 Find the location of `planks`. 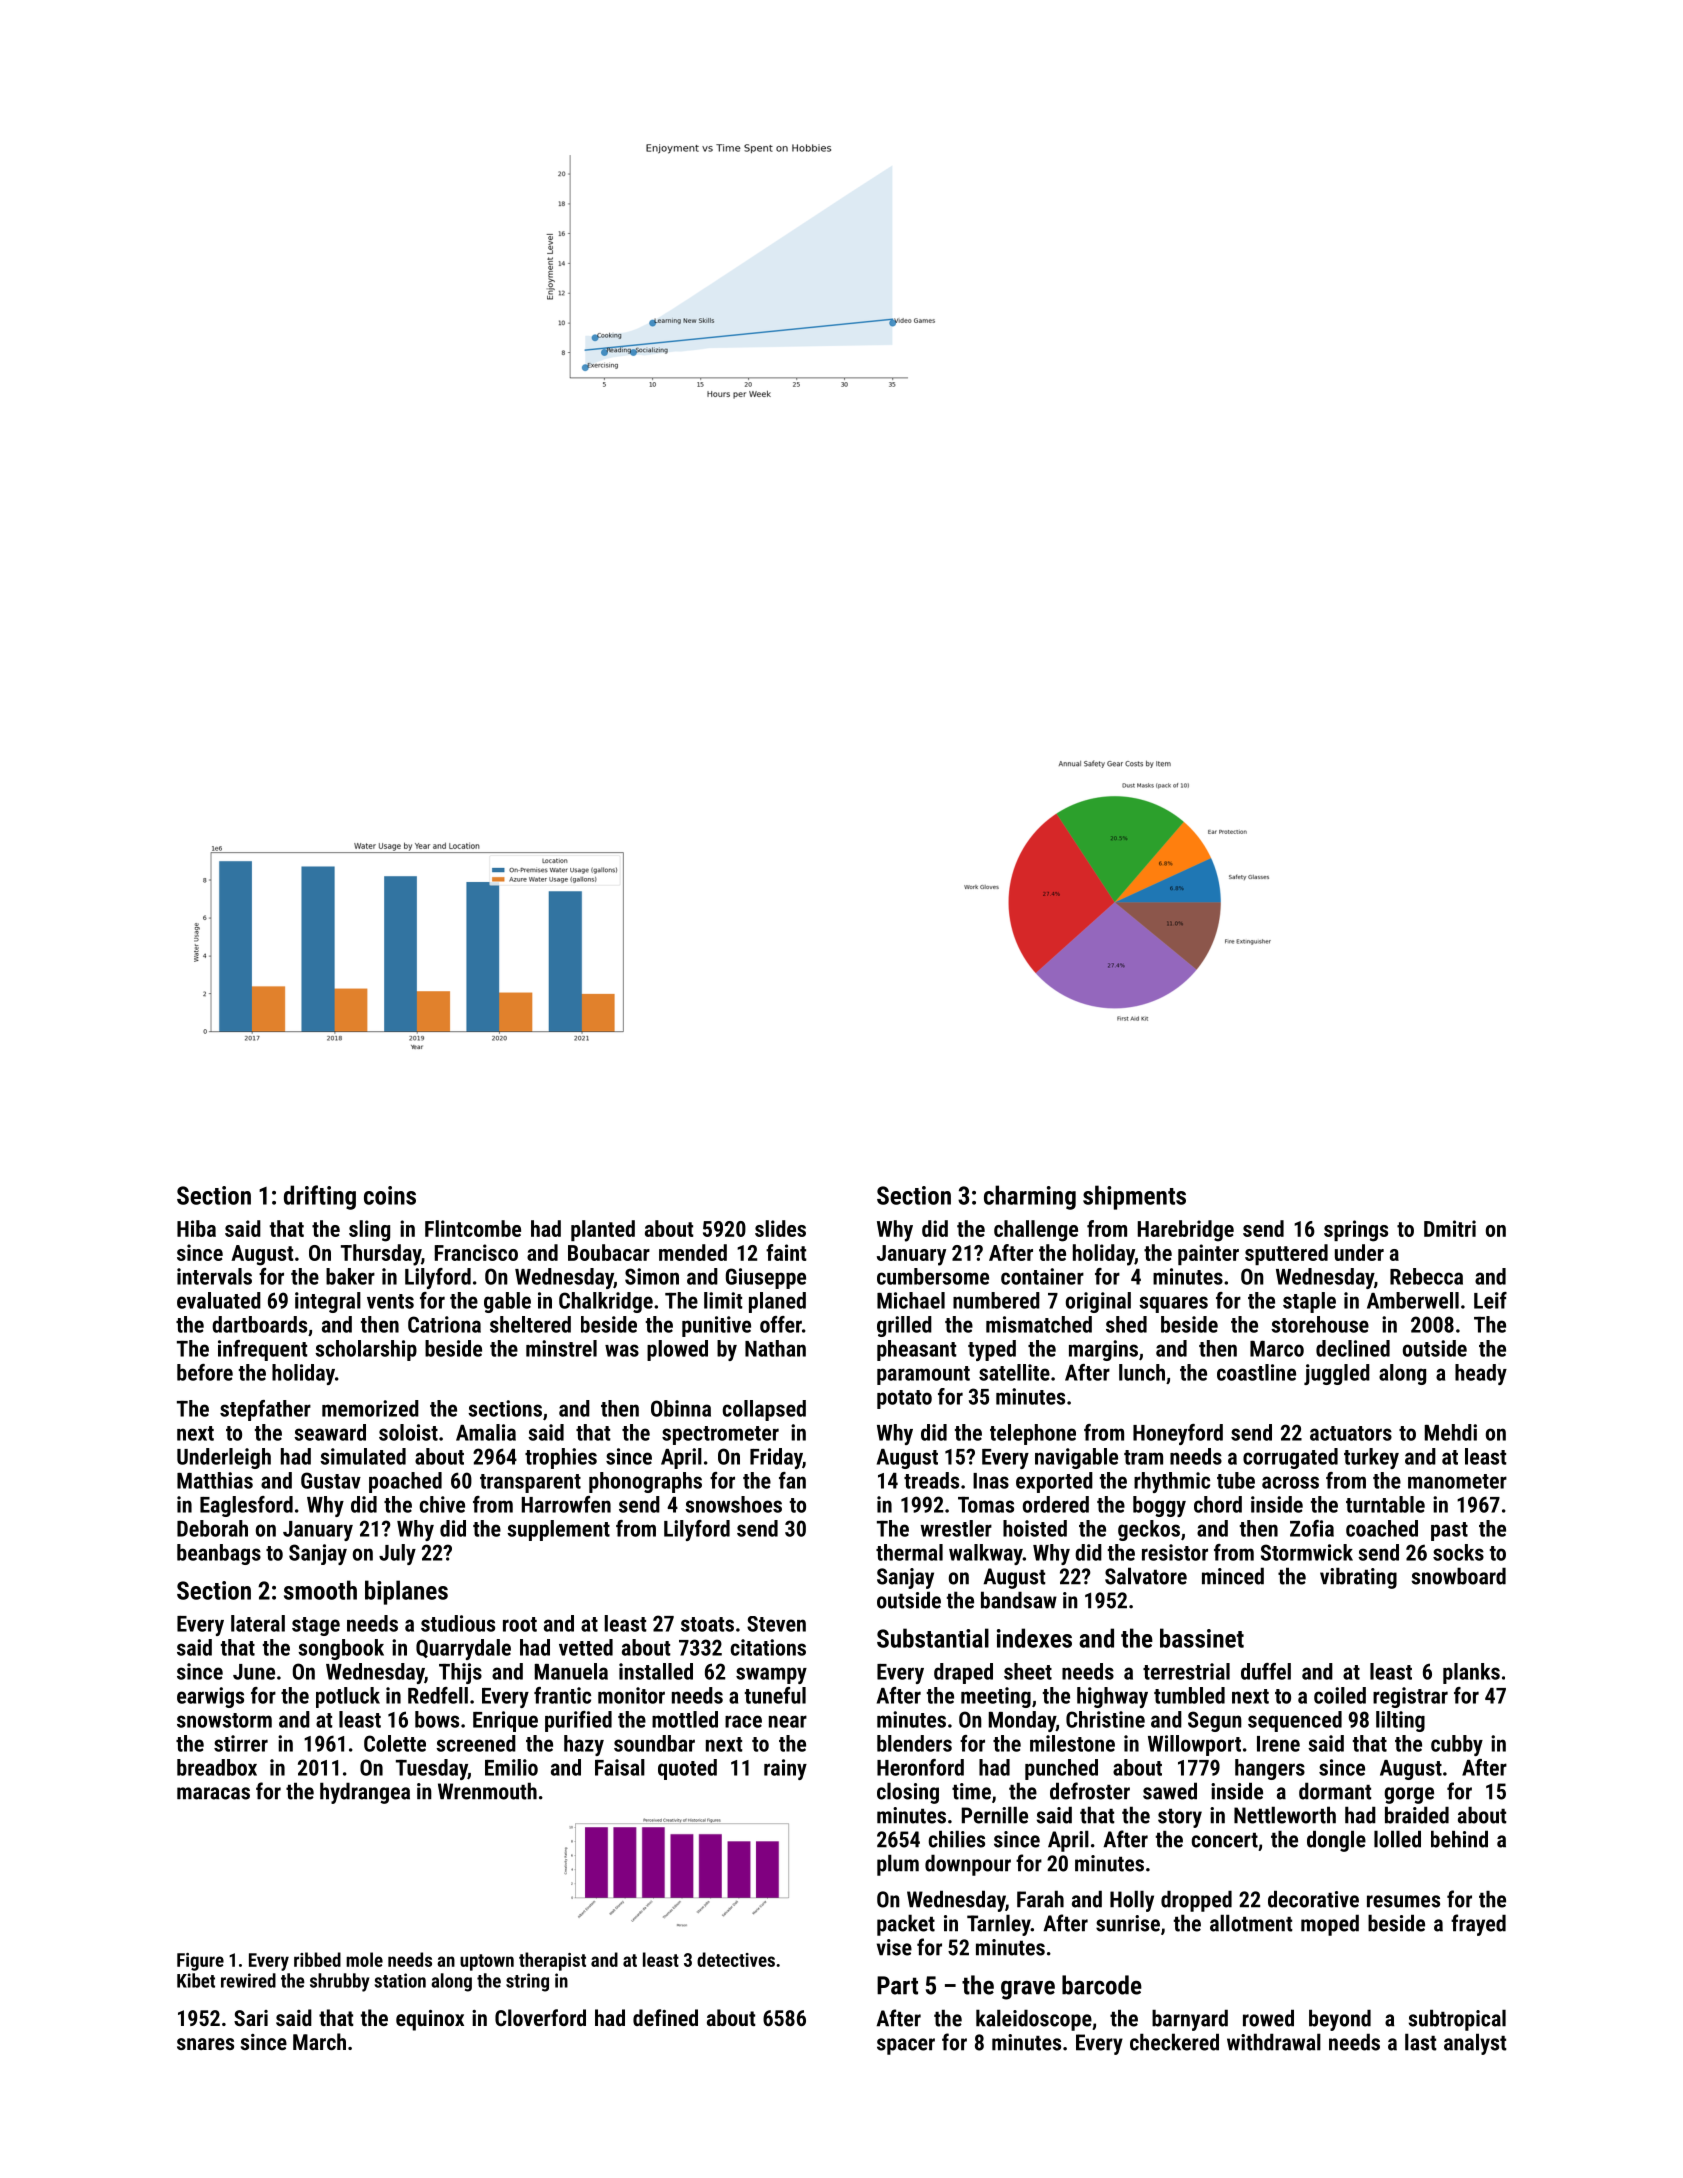

planks is located at coordinates (1471, 1673).
